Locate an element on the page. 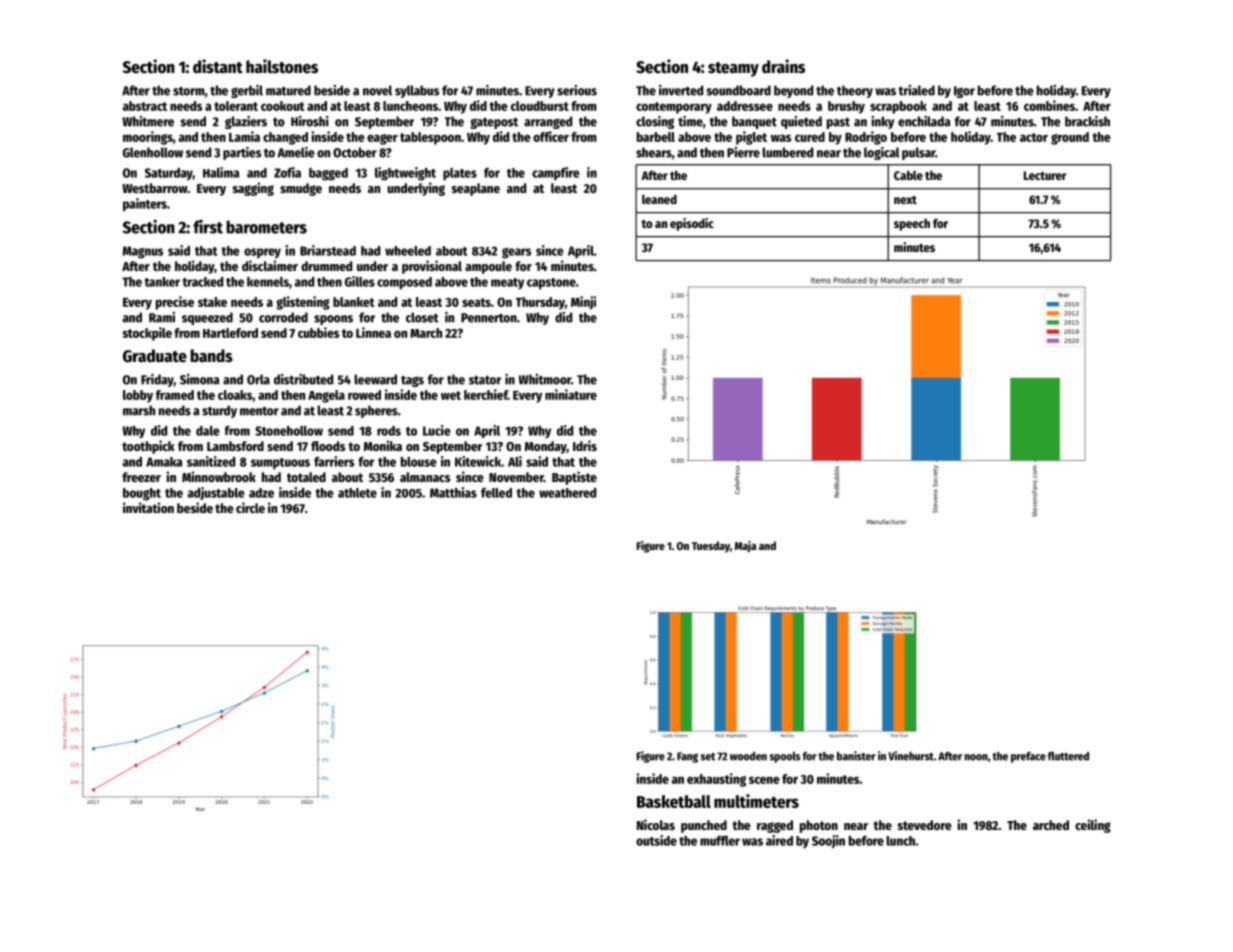  Maja is located at coordinates (745, 547).
